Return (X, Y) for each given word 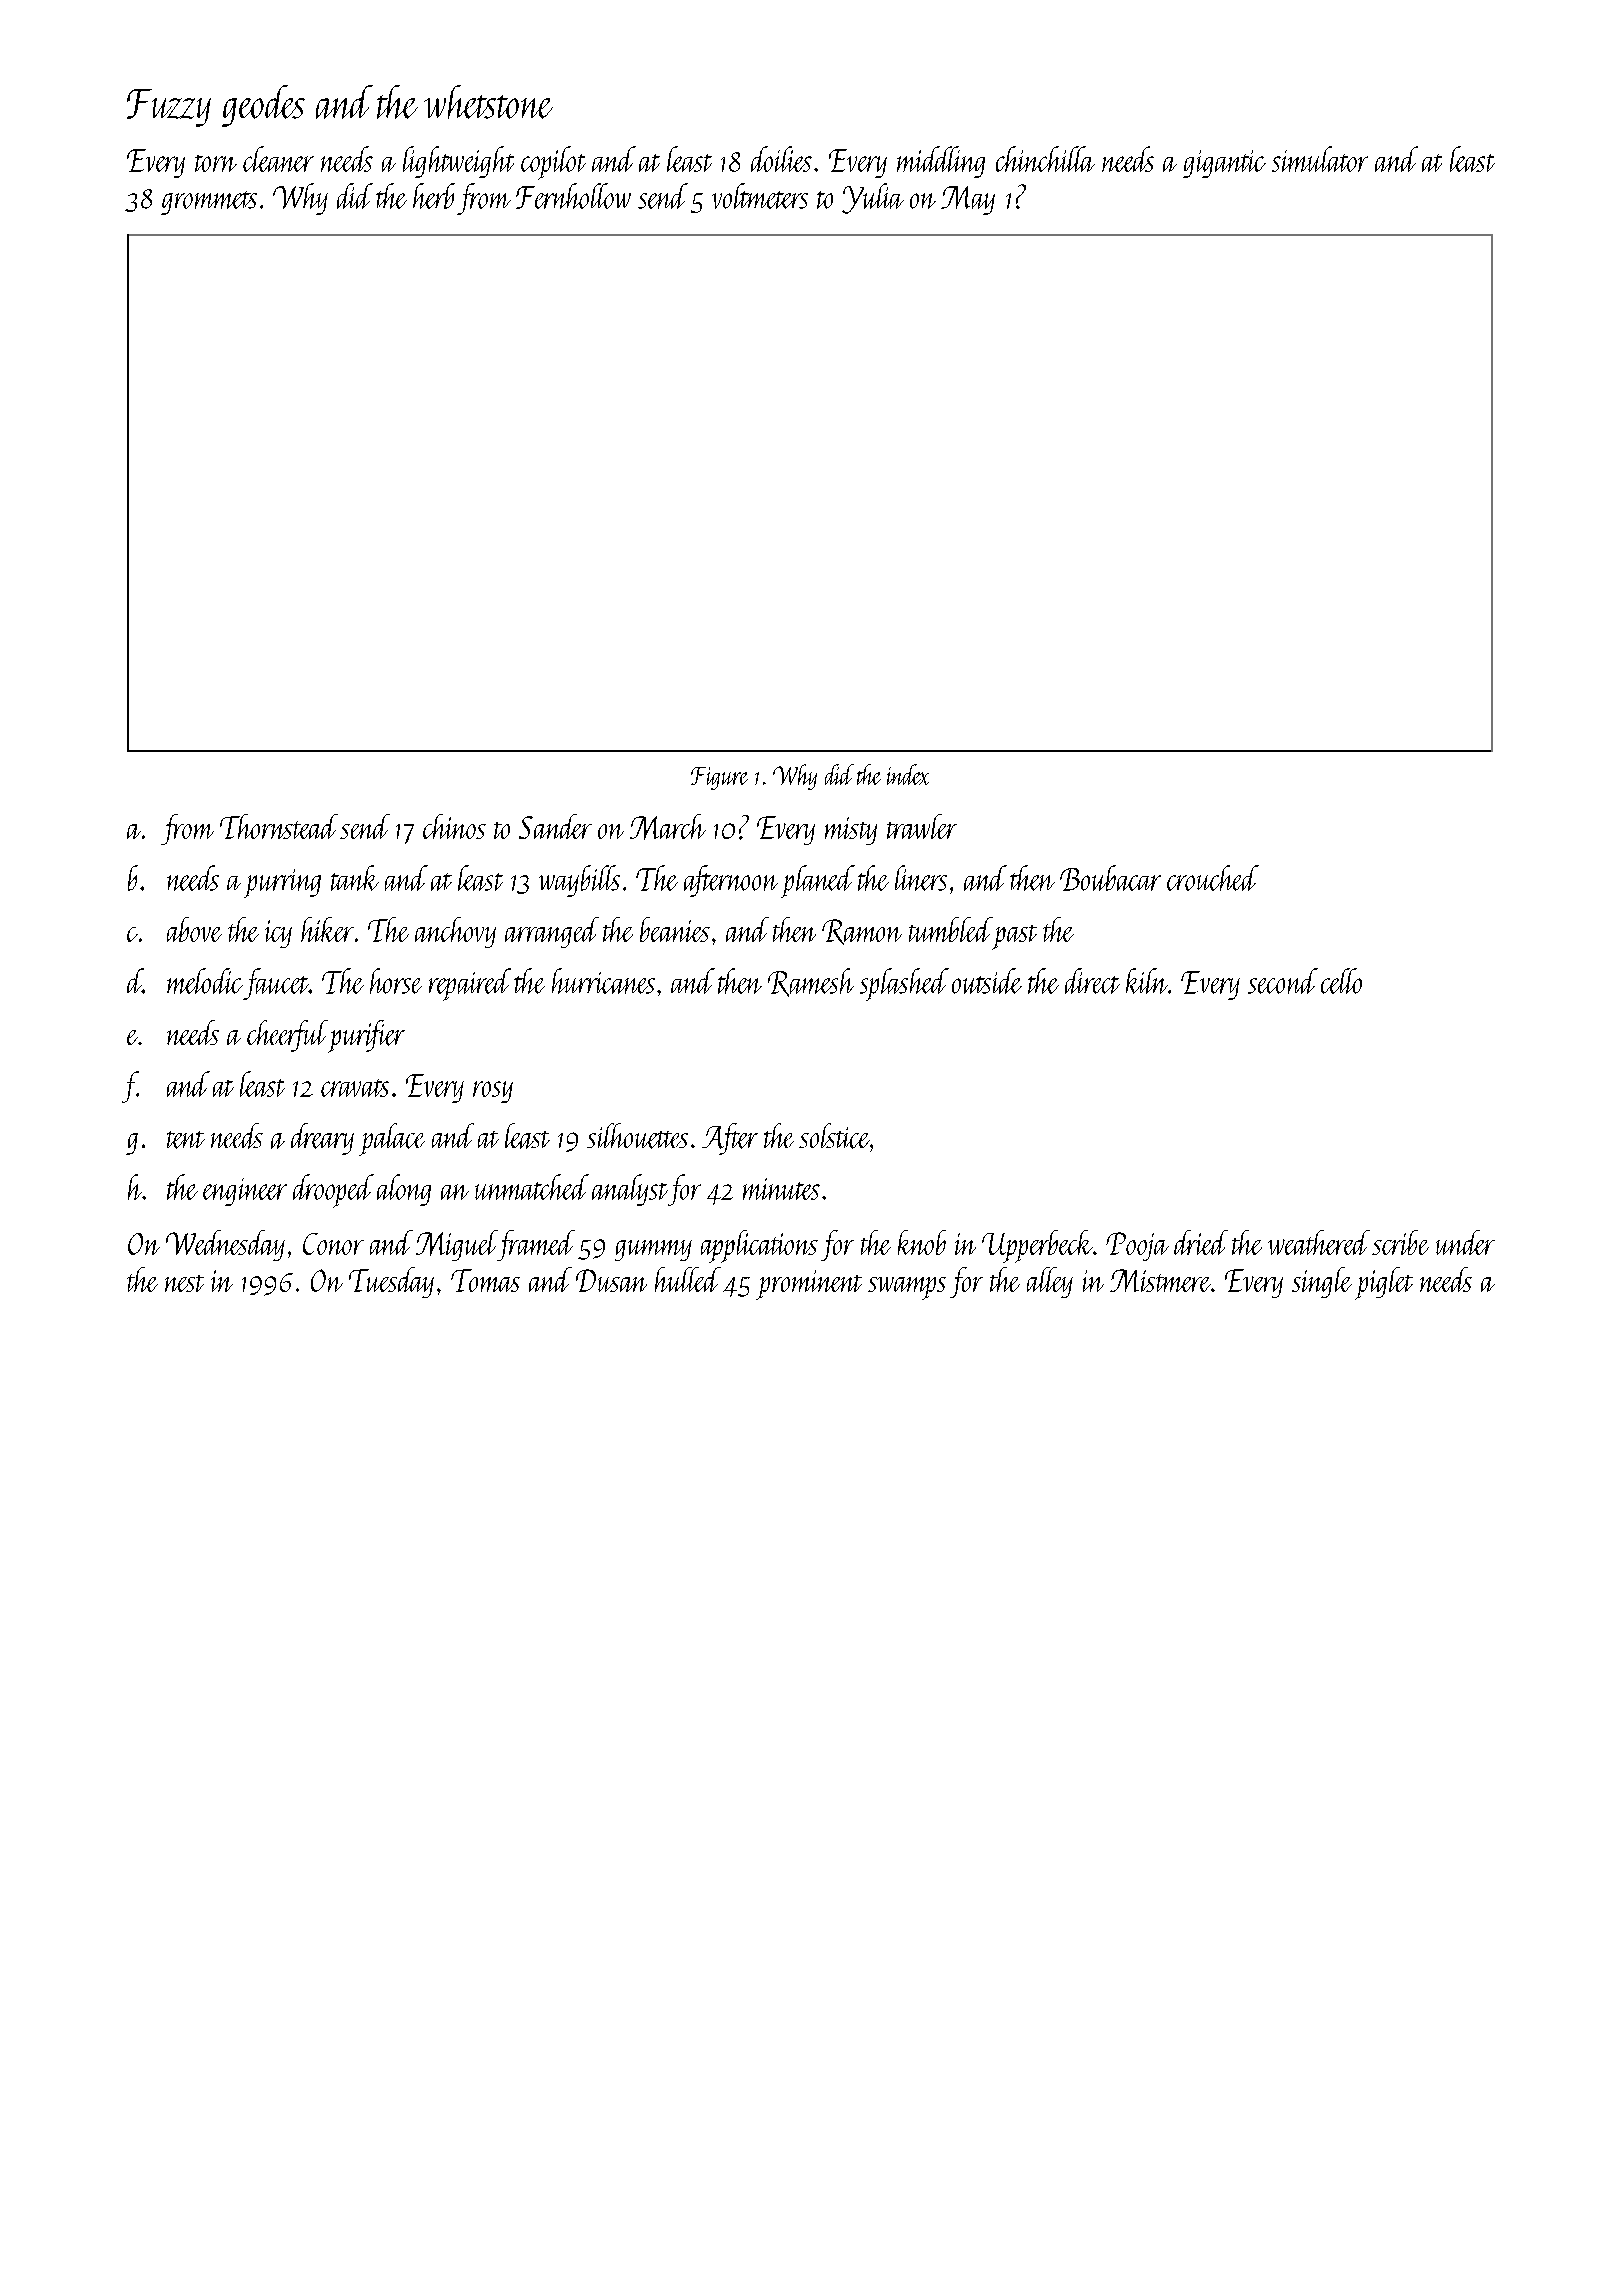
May (968, 200)
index (908, 774)
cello (1341, 981)
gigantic (1224, 164)
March (668, 827)
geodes (263, 106)
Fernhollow (573, 196)
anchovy (455, 932)
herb (434, 196)
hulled (688, 1279)
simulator (1320, 159)
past (1014, 937)
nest (184, 1283)
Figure (719, 778)
